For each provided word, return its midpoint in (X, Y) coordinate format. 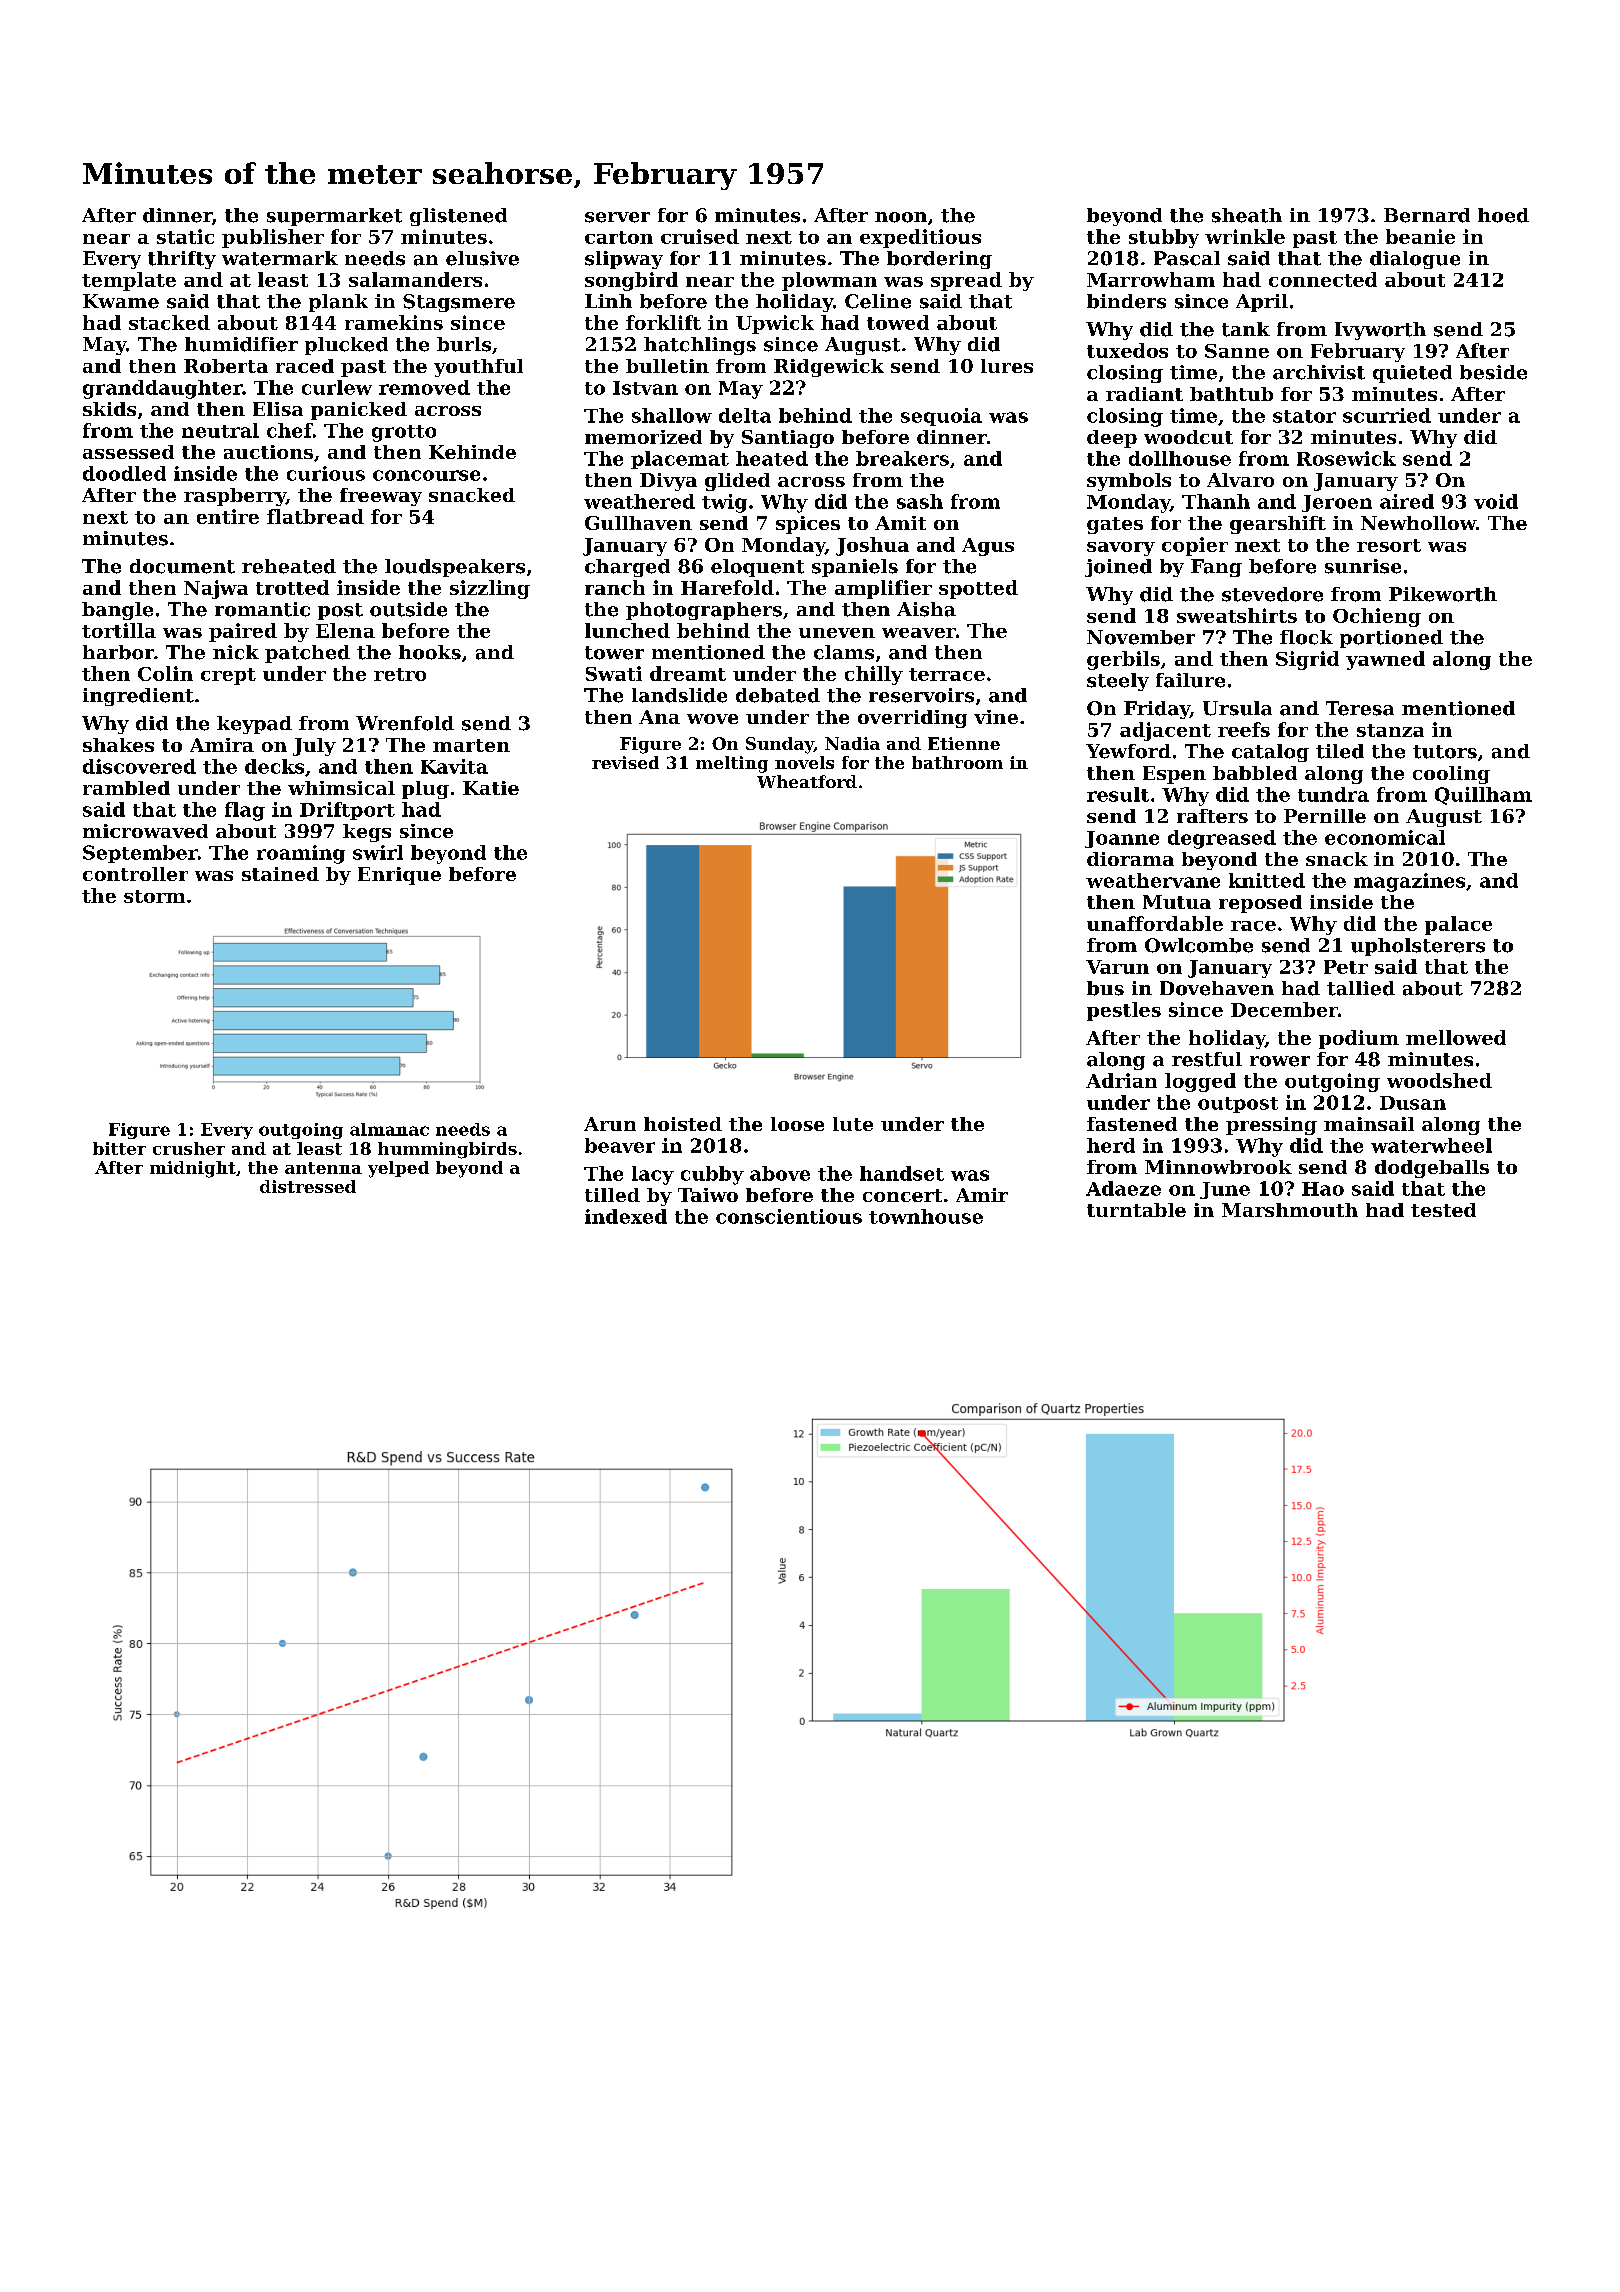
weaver (919, 633)
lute (853, 1124)
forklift (663, 322)
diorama (1130, 859)
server (617, 217)
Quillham (1483, 796)
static (185, 236)
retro (400, 674)
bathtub (1231, 394)
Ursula (1237, 708)
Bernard (1427, 215)
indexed (626, 1216)
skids (109, 409)
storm (154, 896)
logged (1200, 1082)
